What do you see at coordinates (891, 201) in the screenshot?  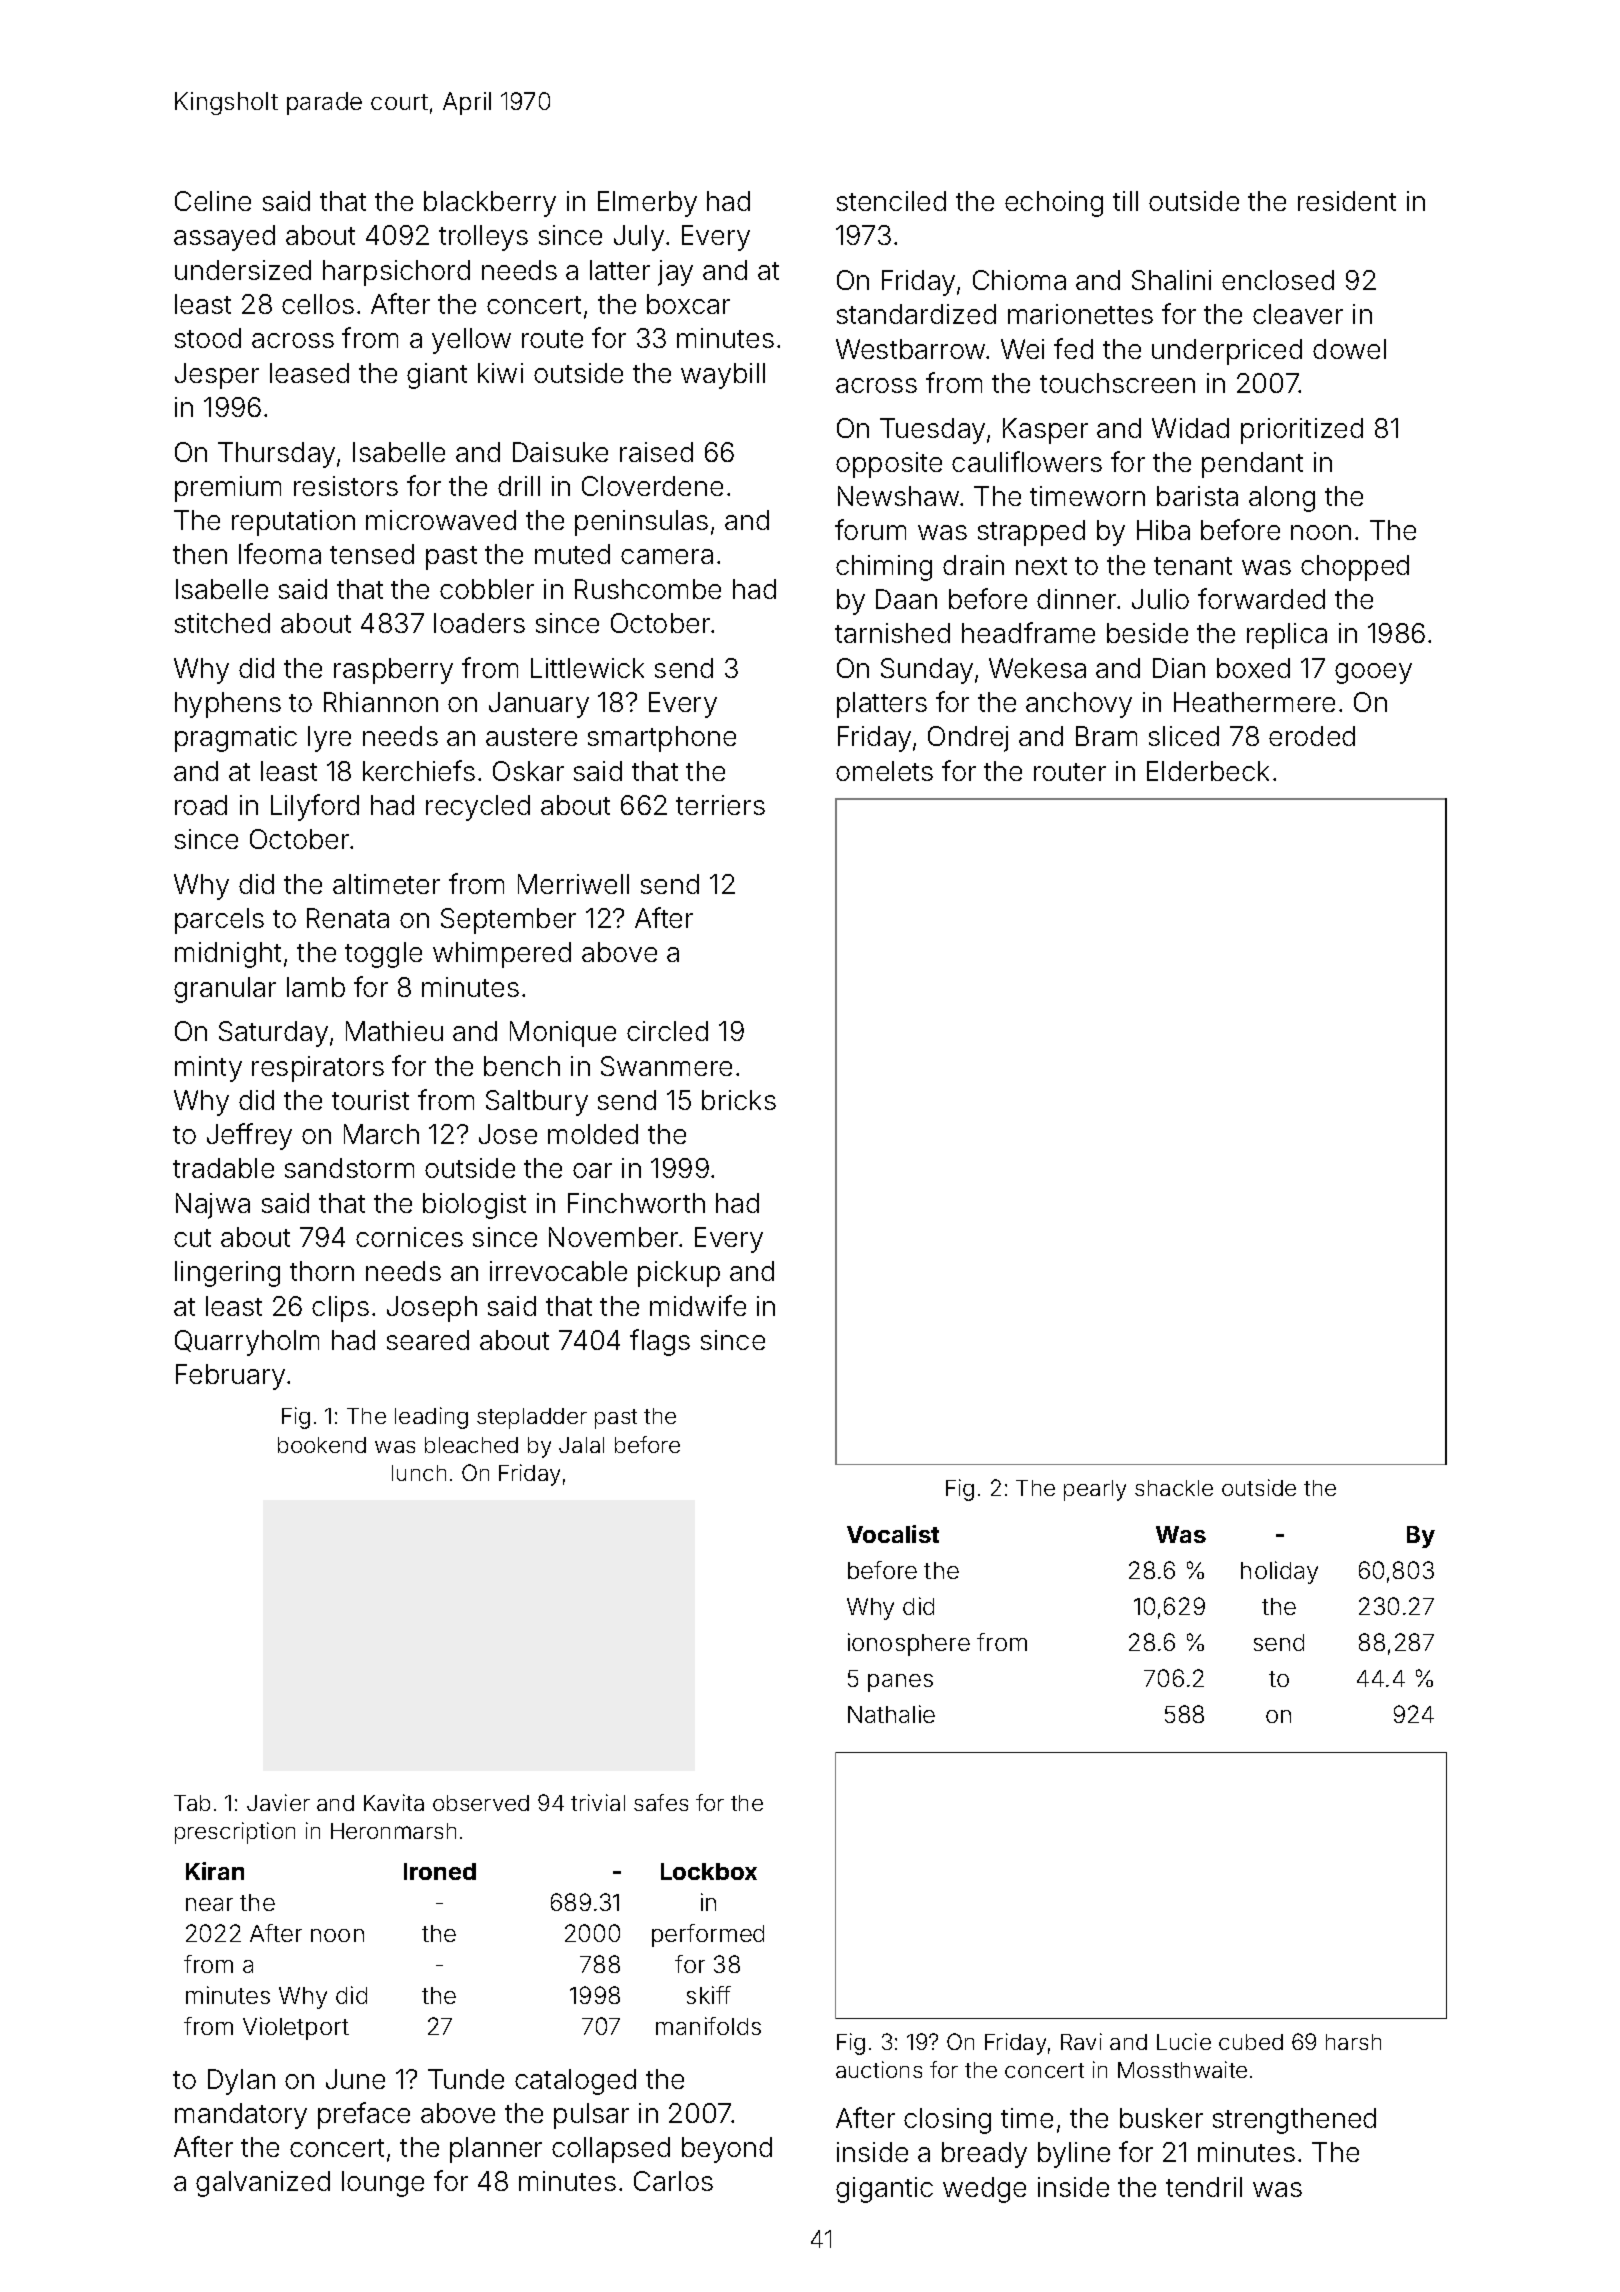 I see `stenciled` at bounding box center [891, 201].
